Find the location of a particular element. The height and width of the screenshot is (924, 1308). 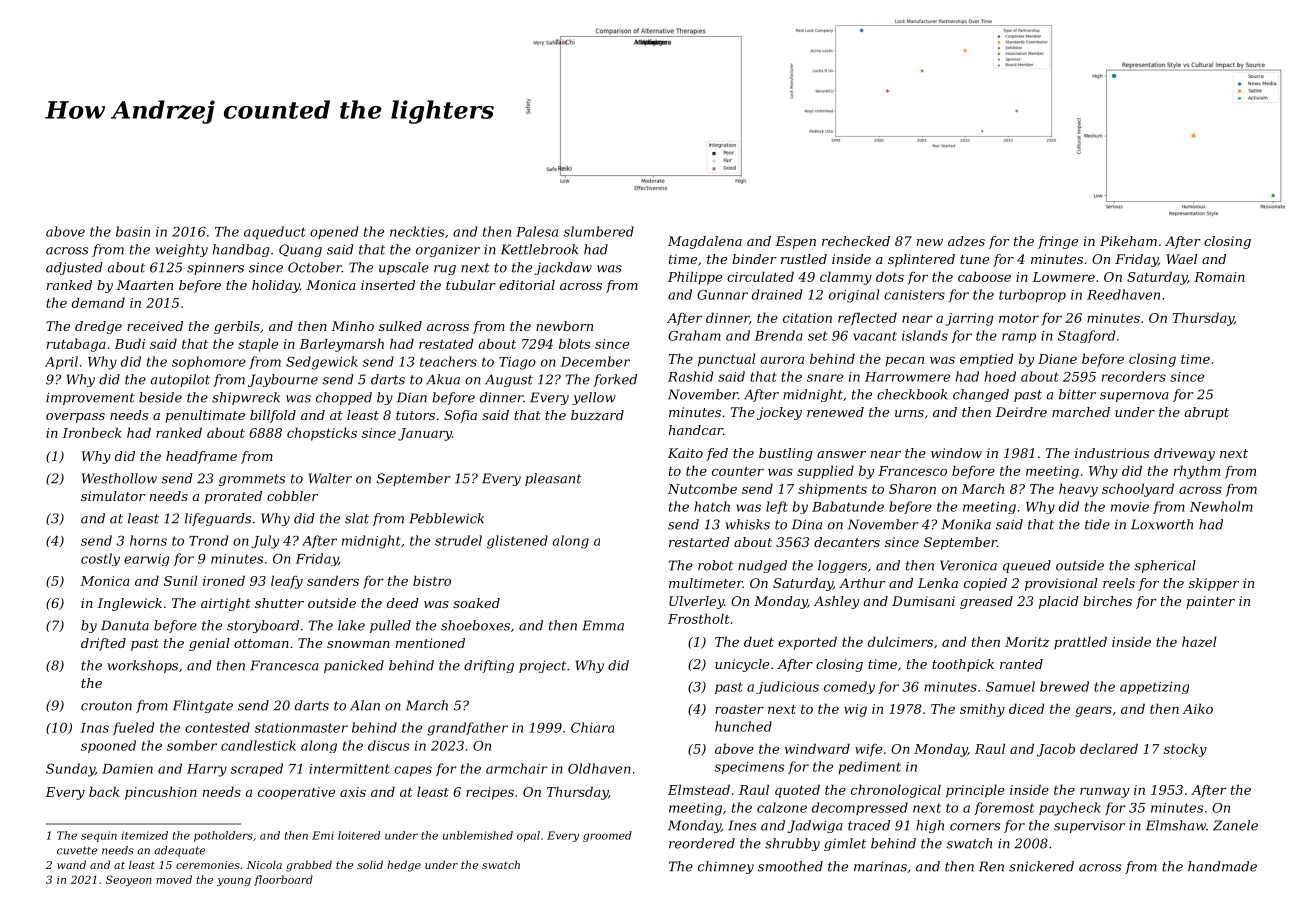

Ironbeck is located at coordinates (92, 432).
